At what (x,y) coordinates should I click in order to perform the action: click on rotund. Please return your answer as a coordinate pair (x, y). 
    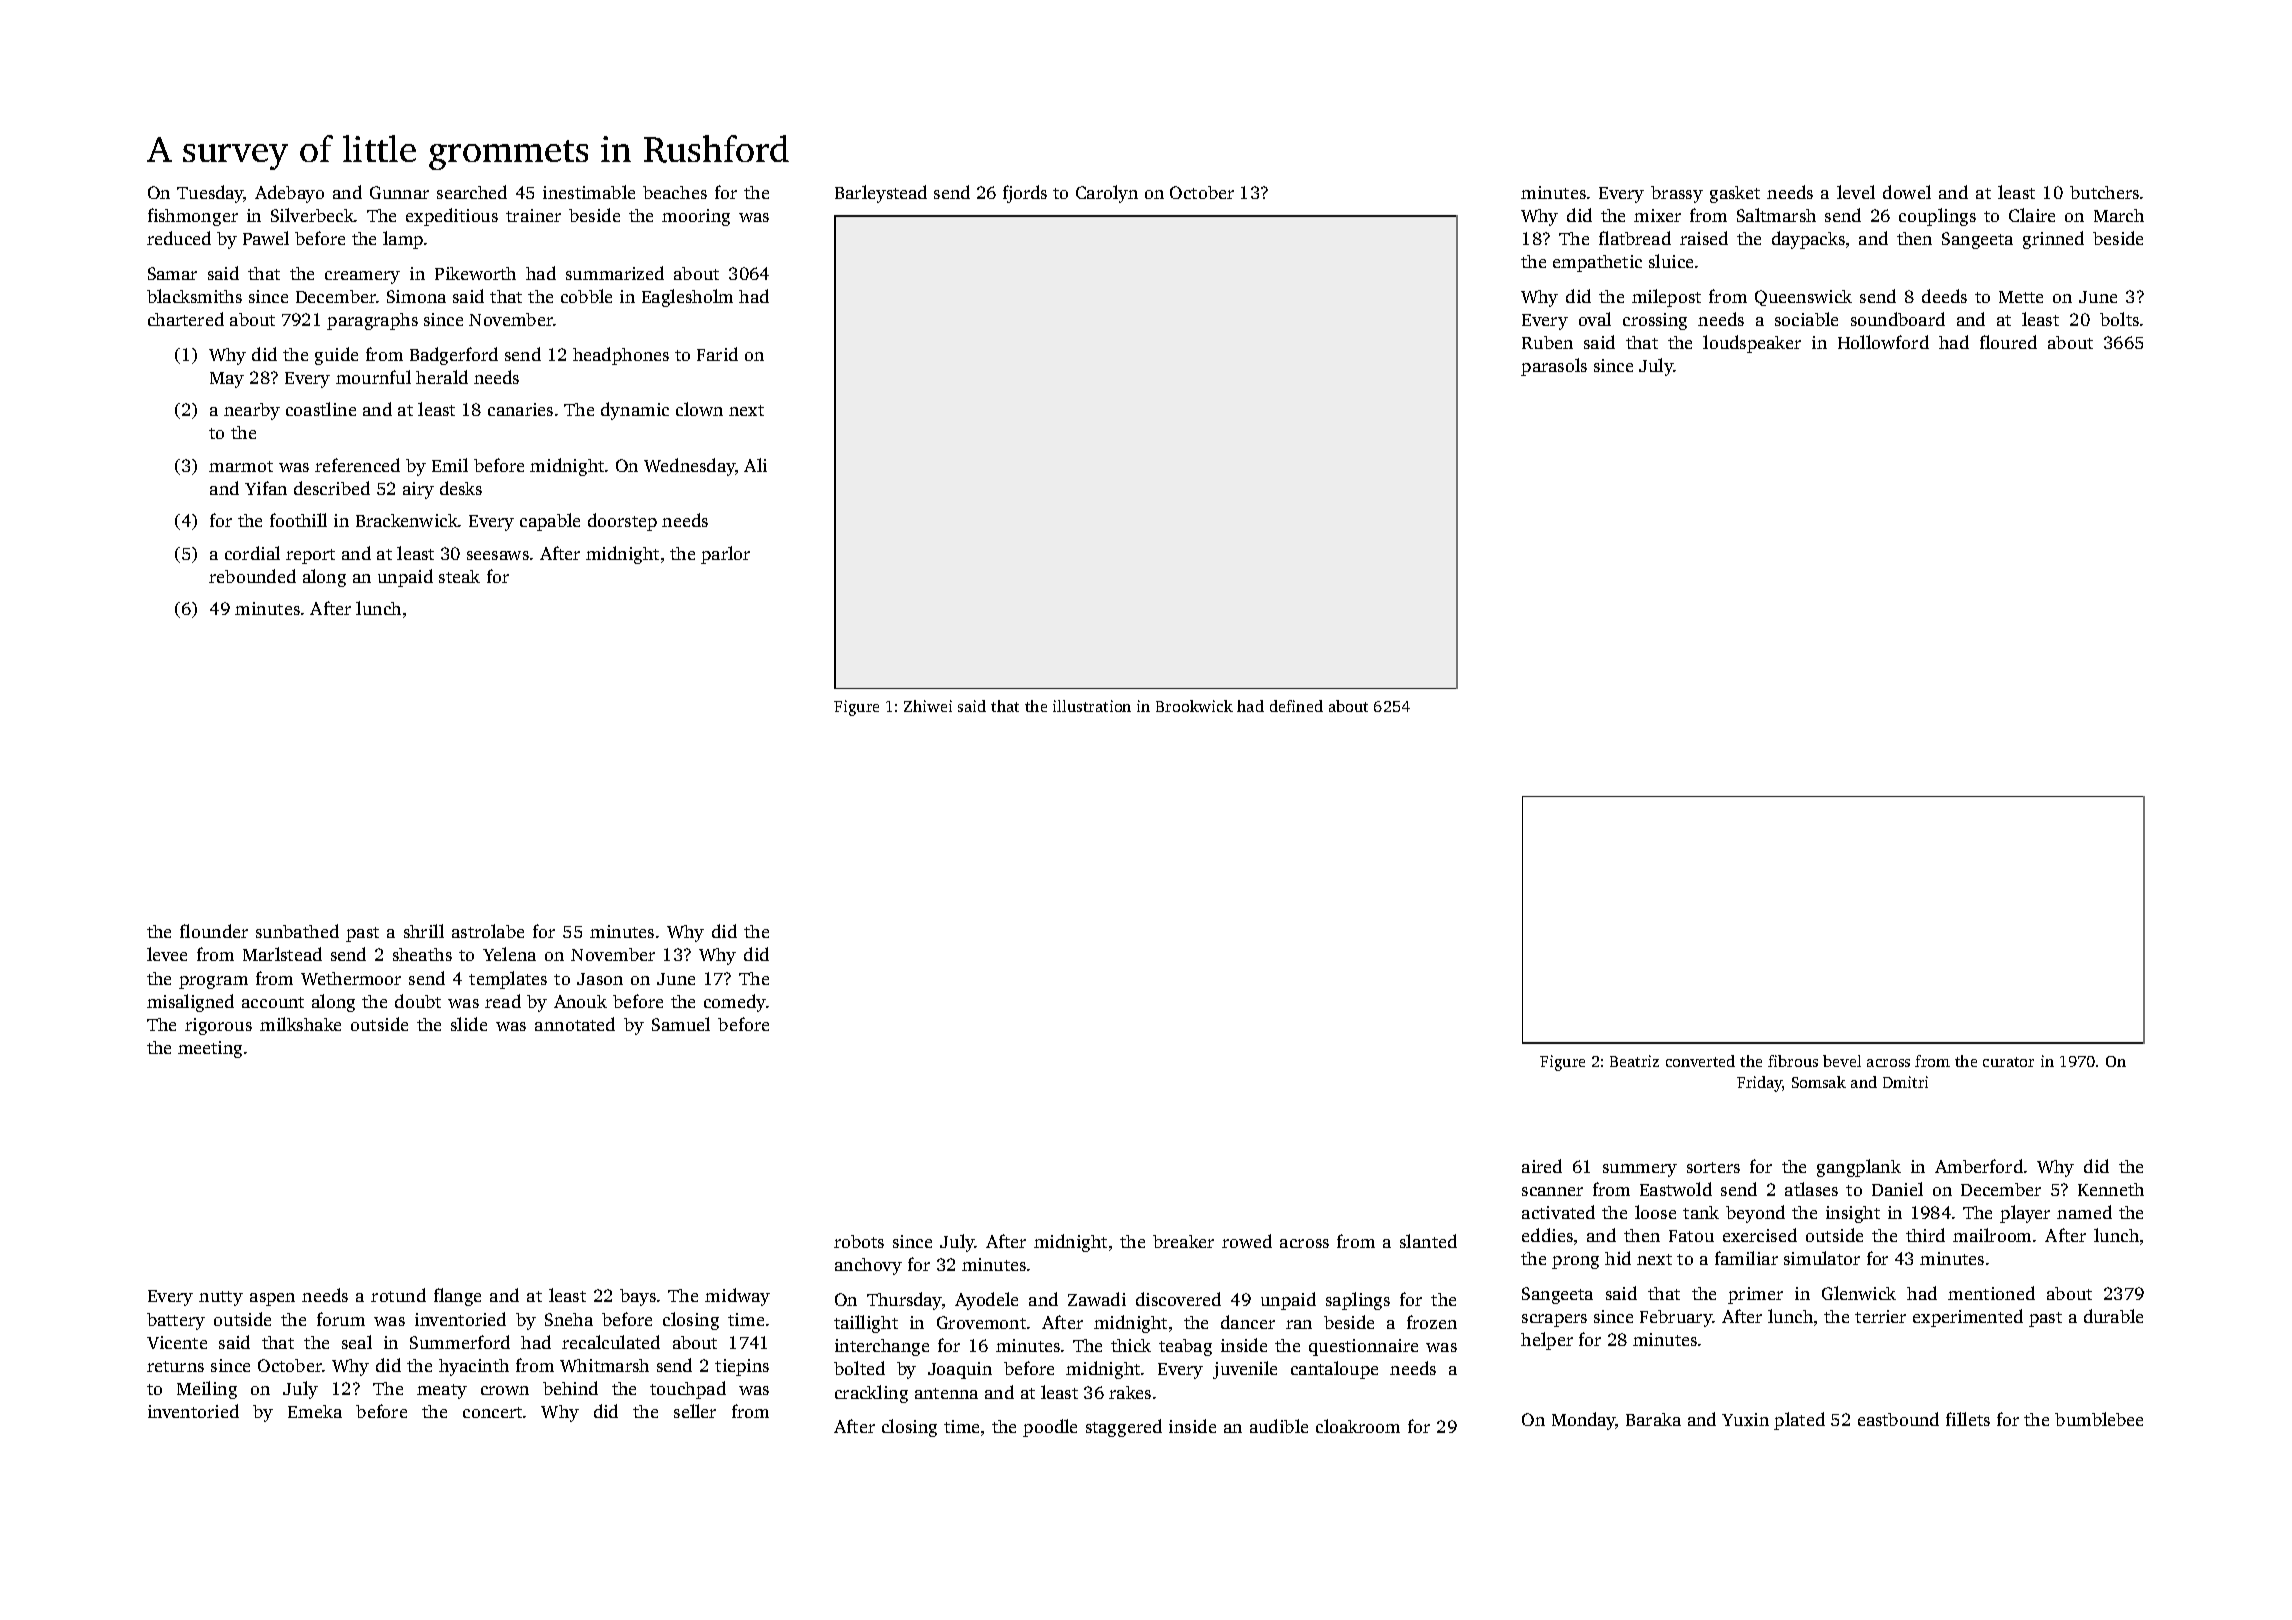
    Looking at the image, I should click on (398, 1295).
